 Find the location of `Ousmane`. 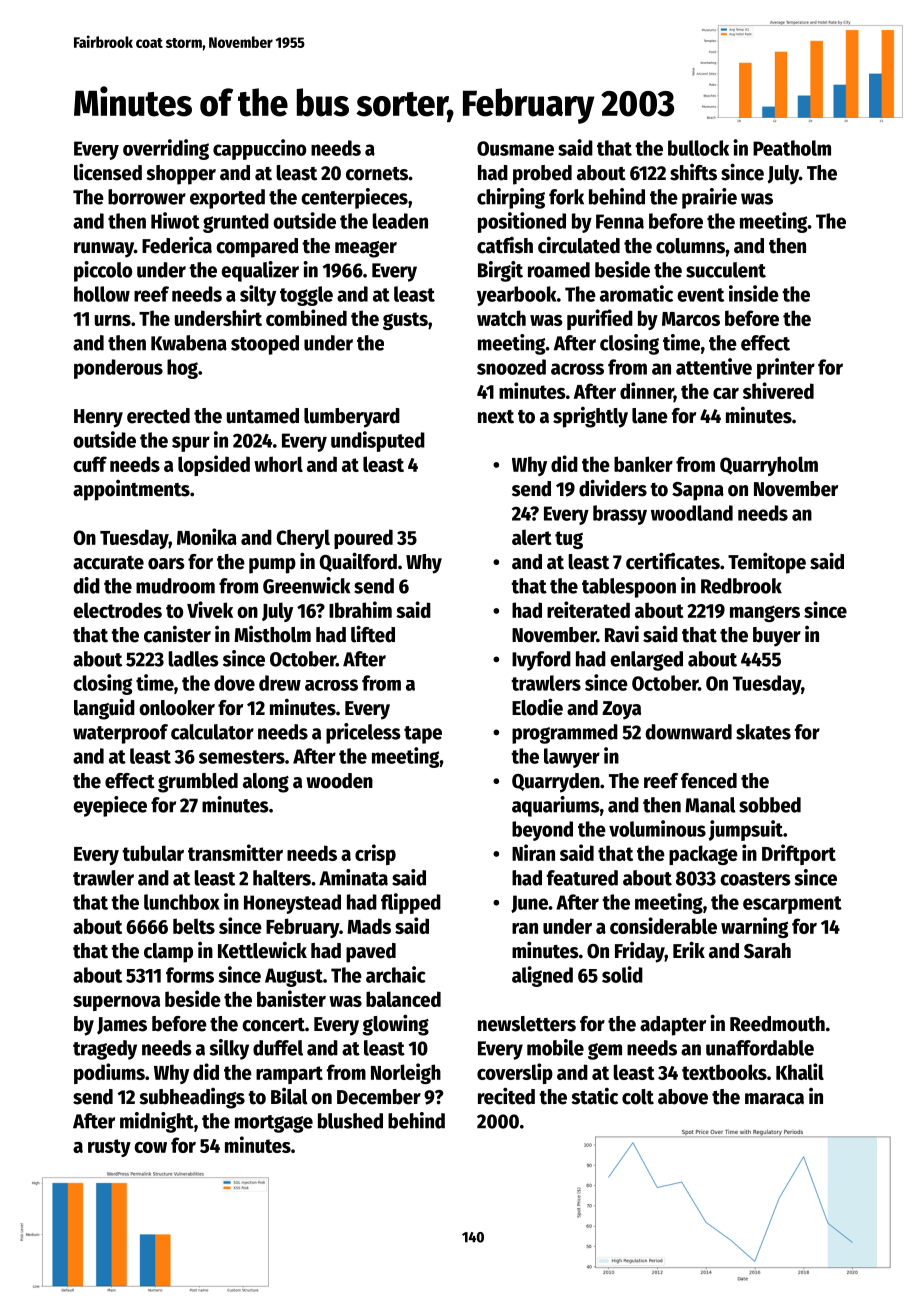

Ousmane is located at coordinates (515, 148).
